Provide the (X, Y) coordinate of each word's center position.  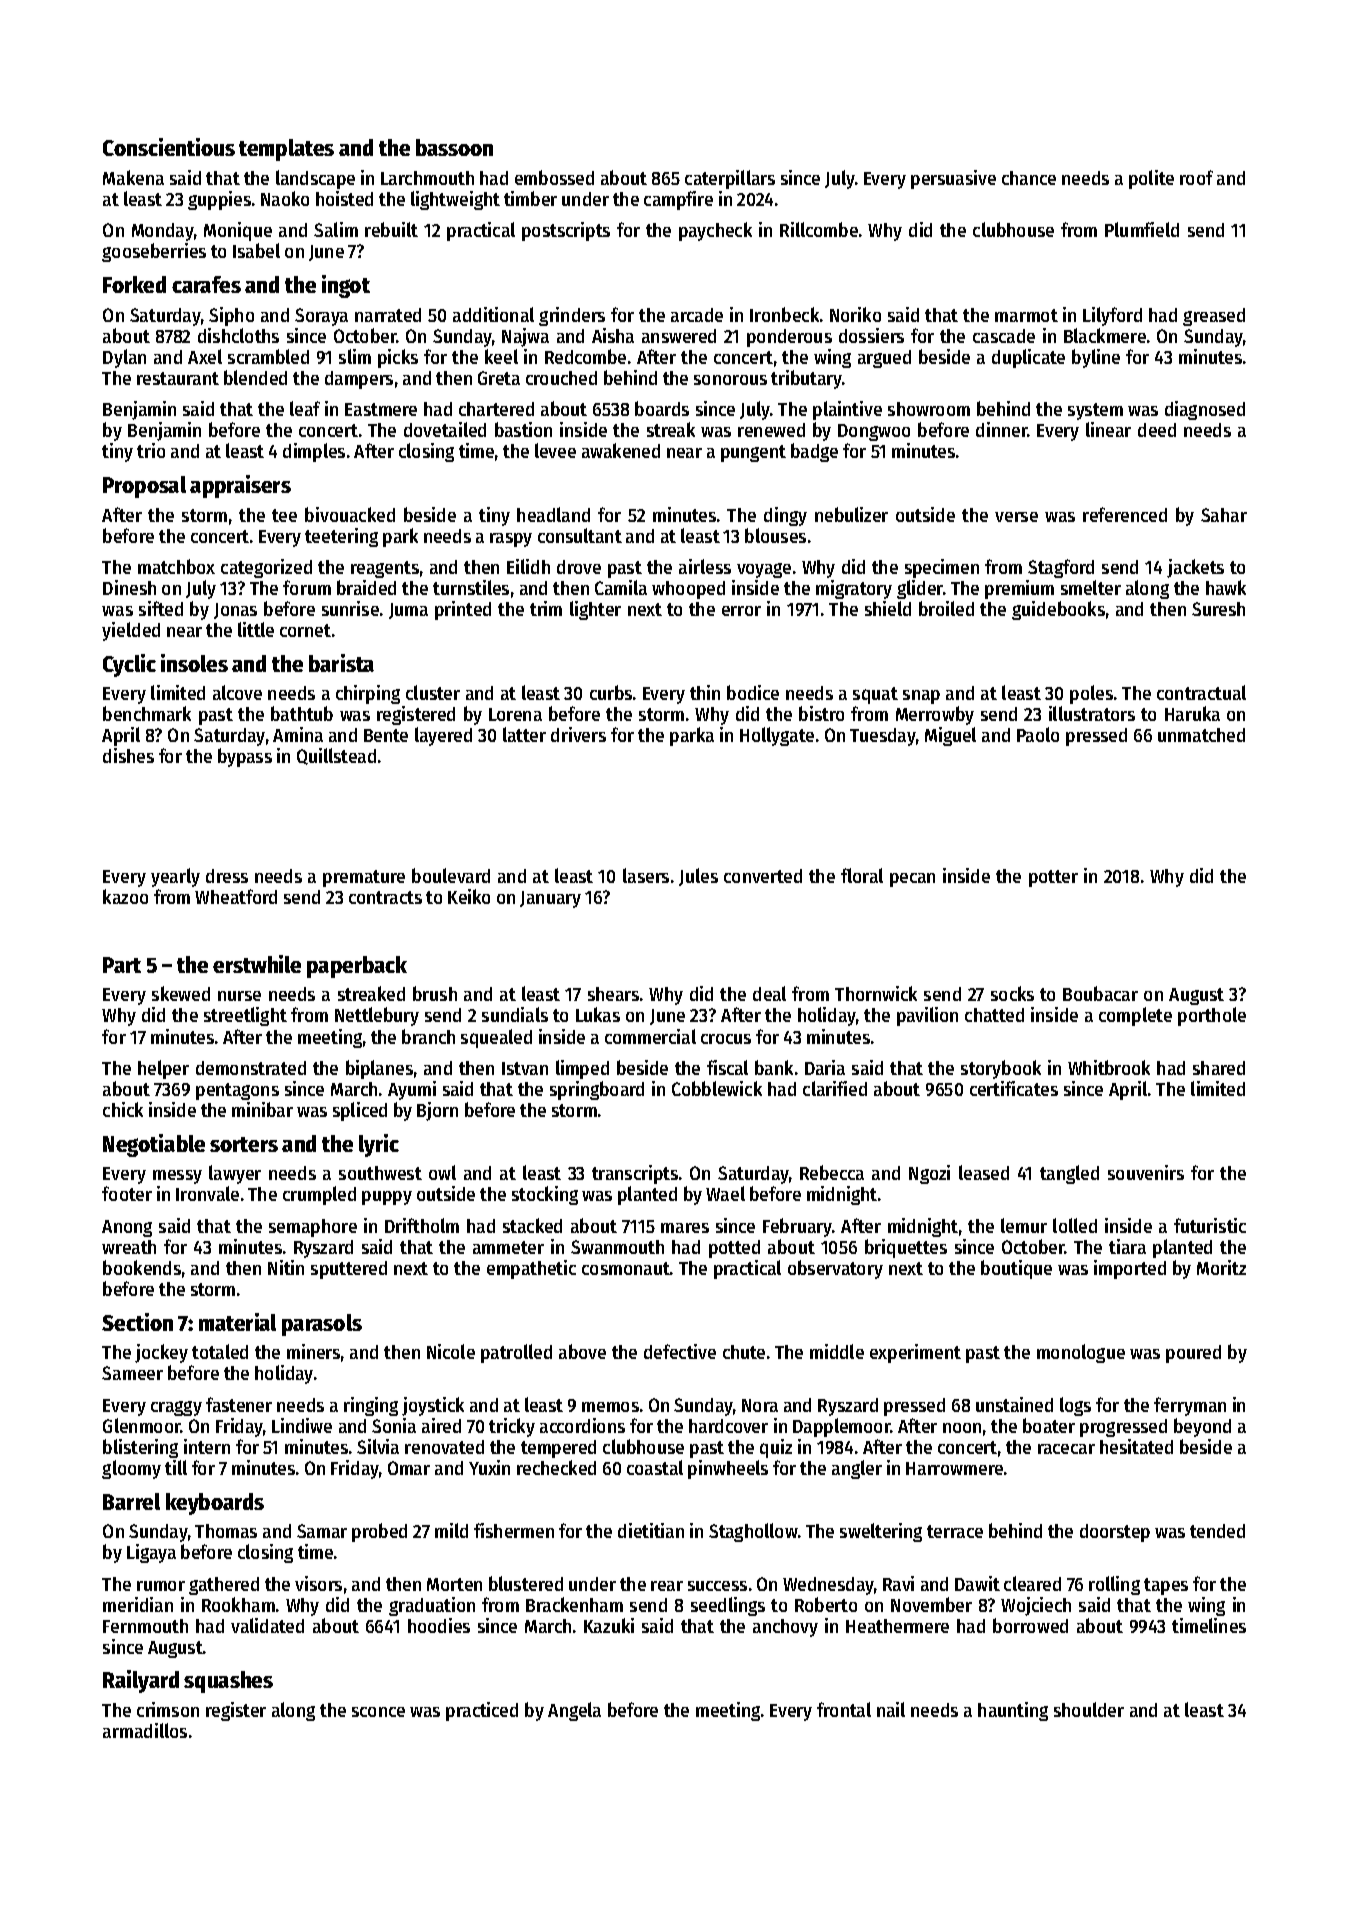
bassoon (454, 147)
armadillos (145, 1730)
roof (1196, 177)
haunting (1013, 1711)
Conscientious (169, 147)
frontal (844, 1709)
